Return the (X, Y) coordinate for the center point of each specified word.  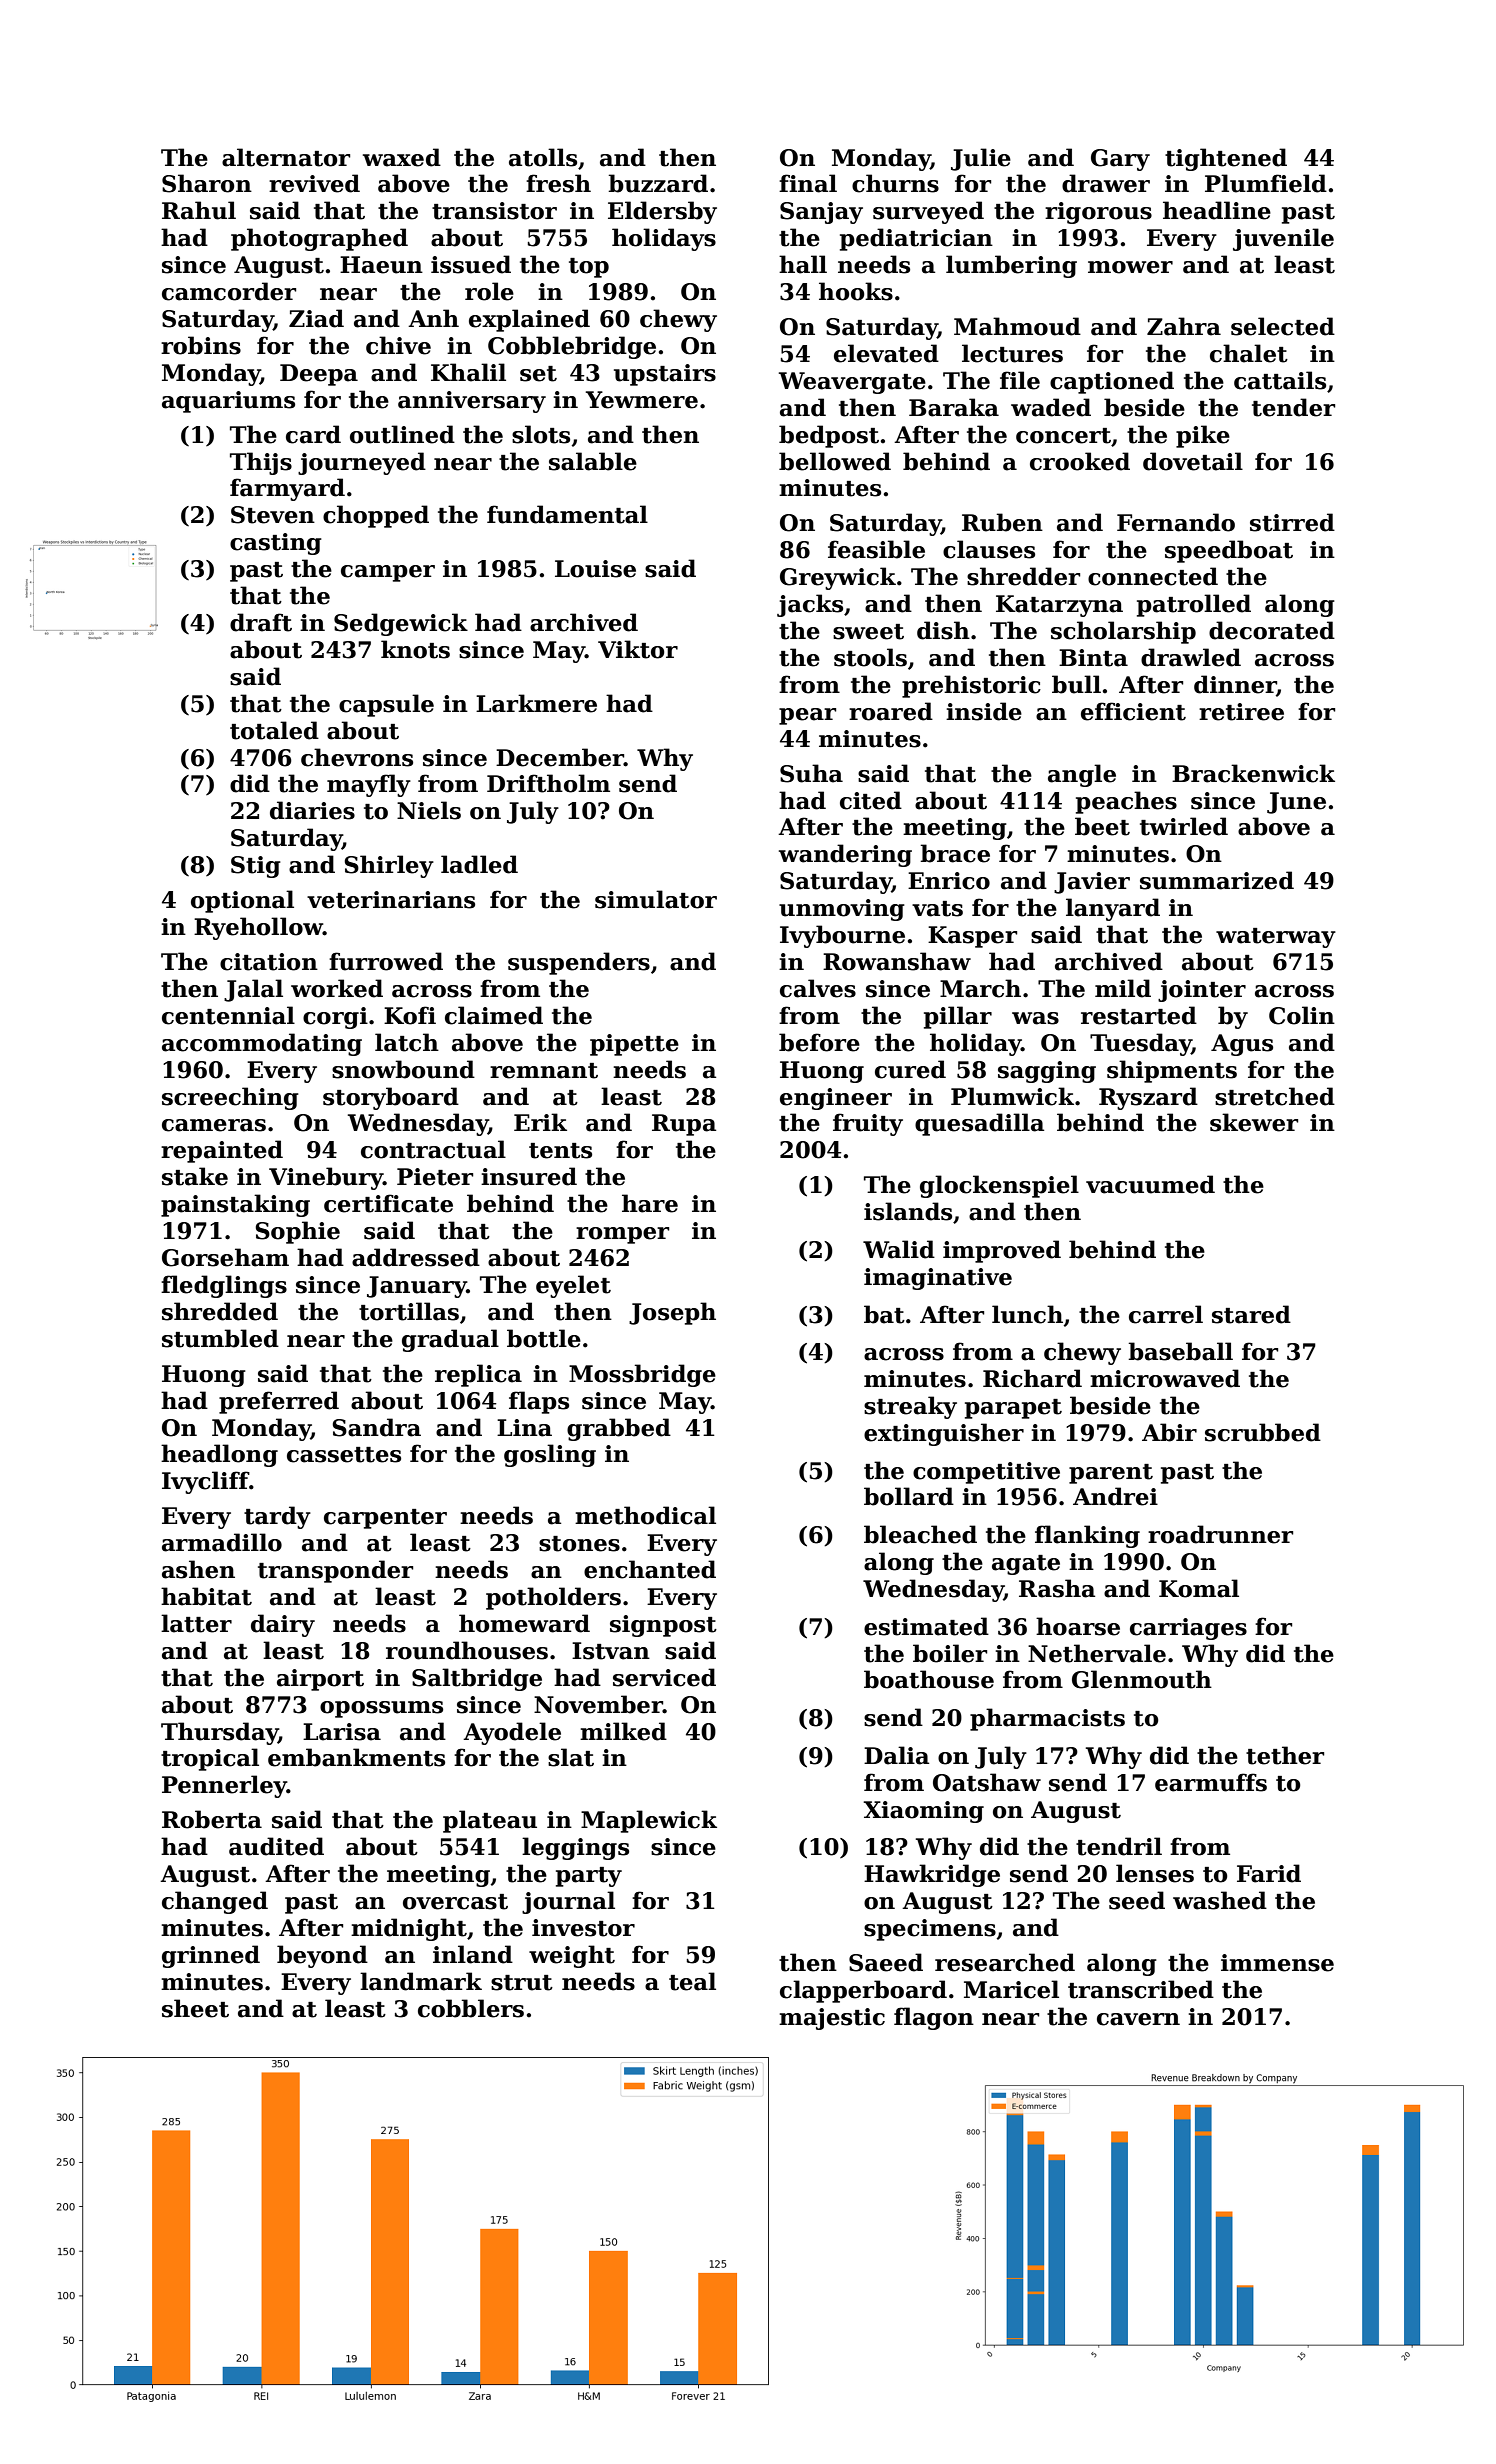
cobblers (471, 2008)
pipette (634, 1045)
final (808, 183)
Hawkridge (932, 1875)
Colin (1302, 1015)
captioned (1112, 382)
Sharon (207, 183)
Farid (1269, 1873)
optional (242, 901)
